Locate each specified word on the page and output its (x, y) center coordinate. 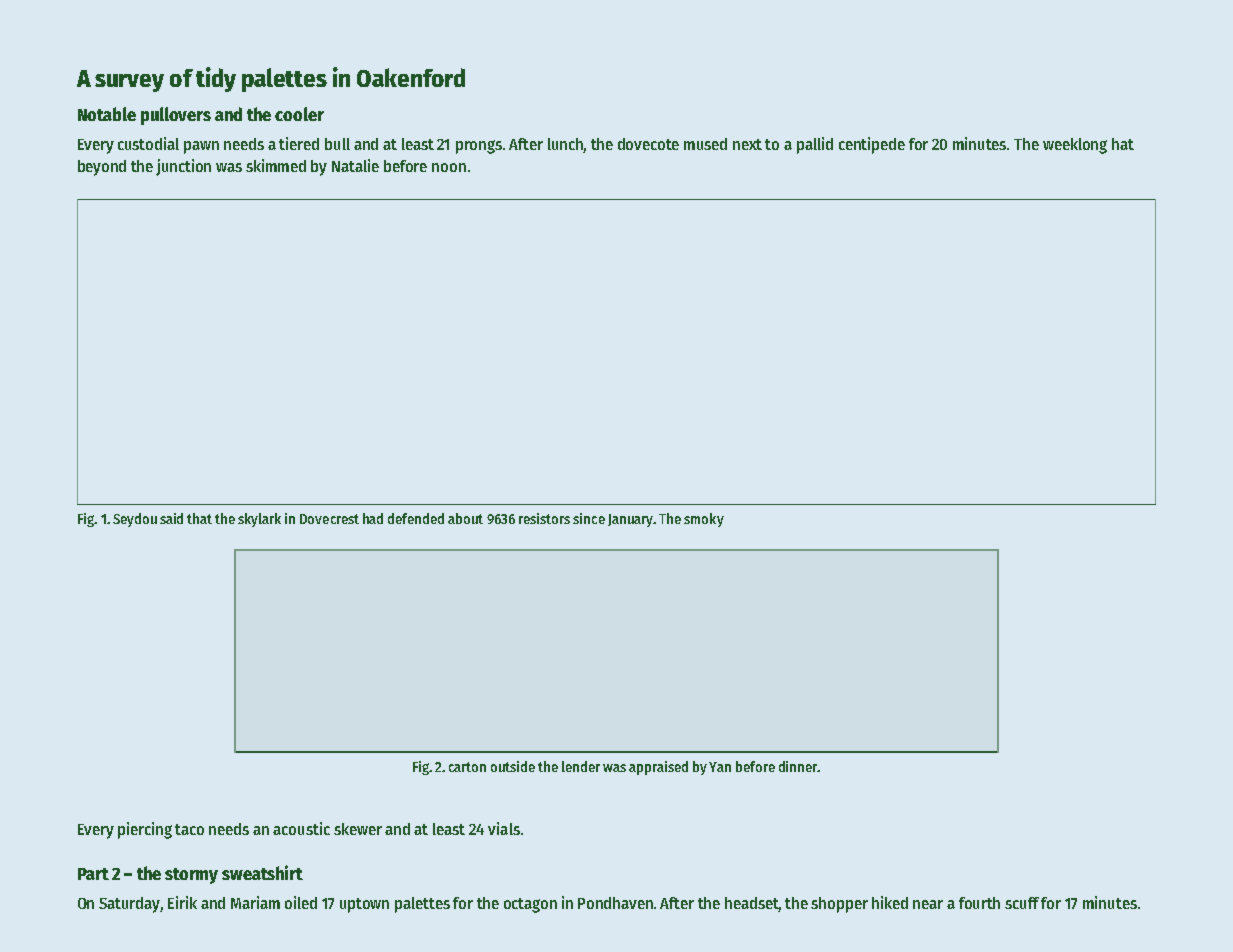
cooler (299, 114)
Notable (107, 114)
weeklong (1075, 146)
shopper (839, 905)
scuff (1022, 903)
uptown (364, 905)
